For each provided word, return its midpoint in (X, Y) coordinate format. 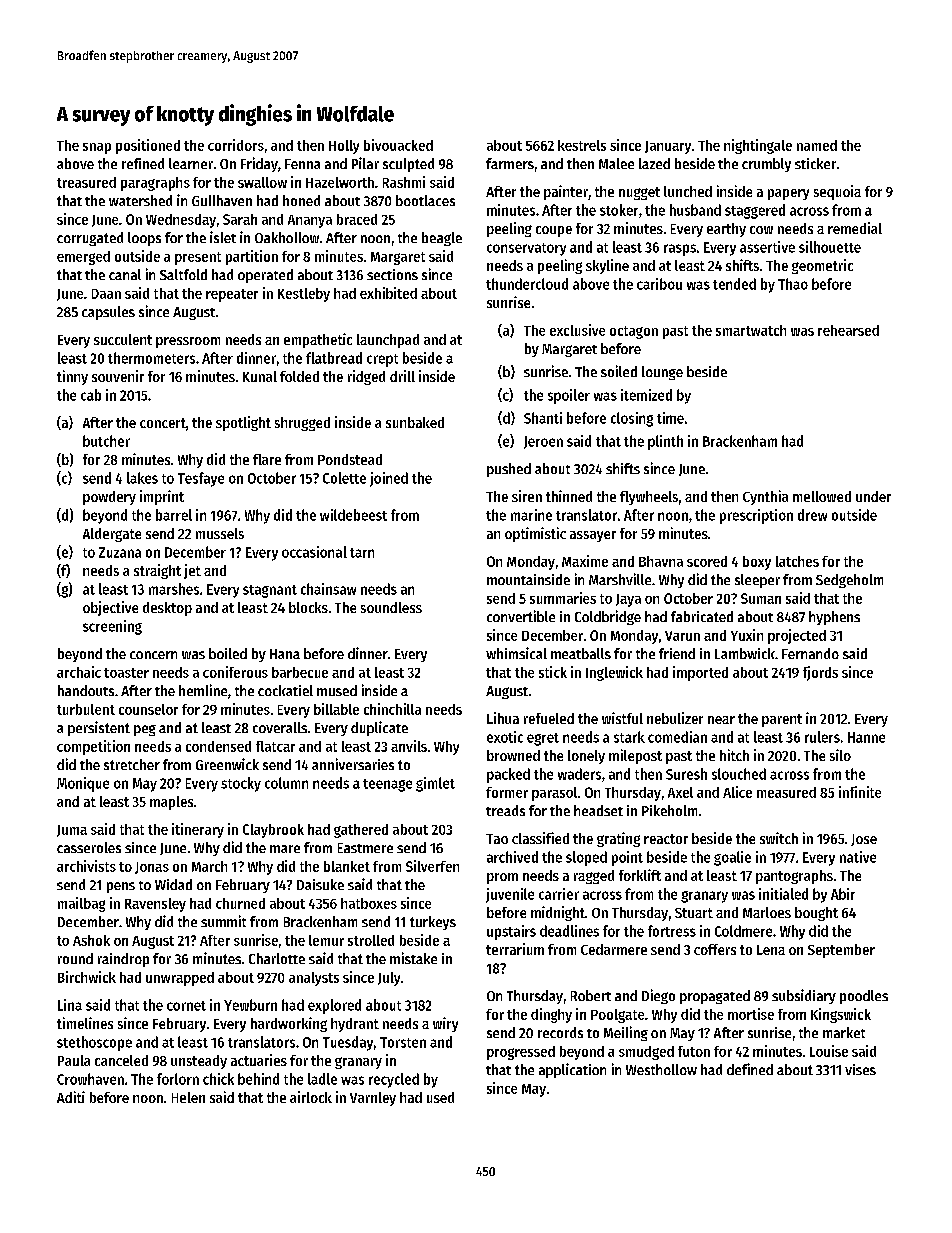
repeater (232, 295)
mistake (413, 958)
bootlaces (425, 200)
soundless (391, 607)
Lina (70, 1005)
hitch (734, 755)
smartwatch (751, 330)
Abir (843, 894)
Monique (83, 784)
